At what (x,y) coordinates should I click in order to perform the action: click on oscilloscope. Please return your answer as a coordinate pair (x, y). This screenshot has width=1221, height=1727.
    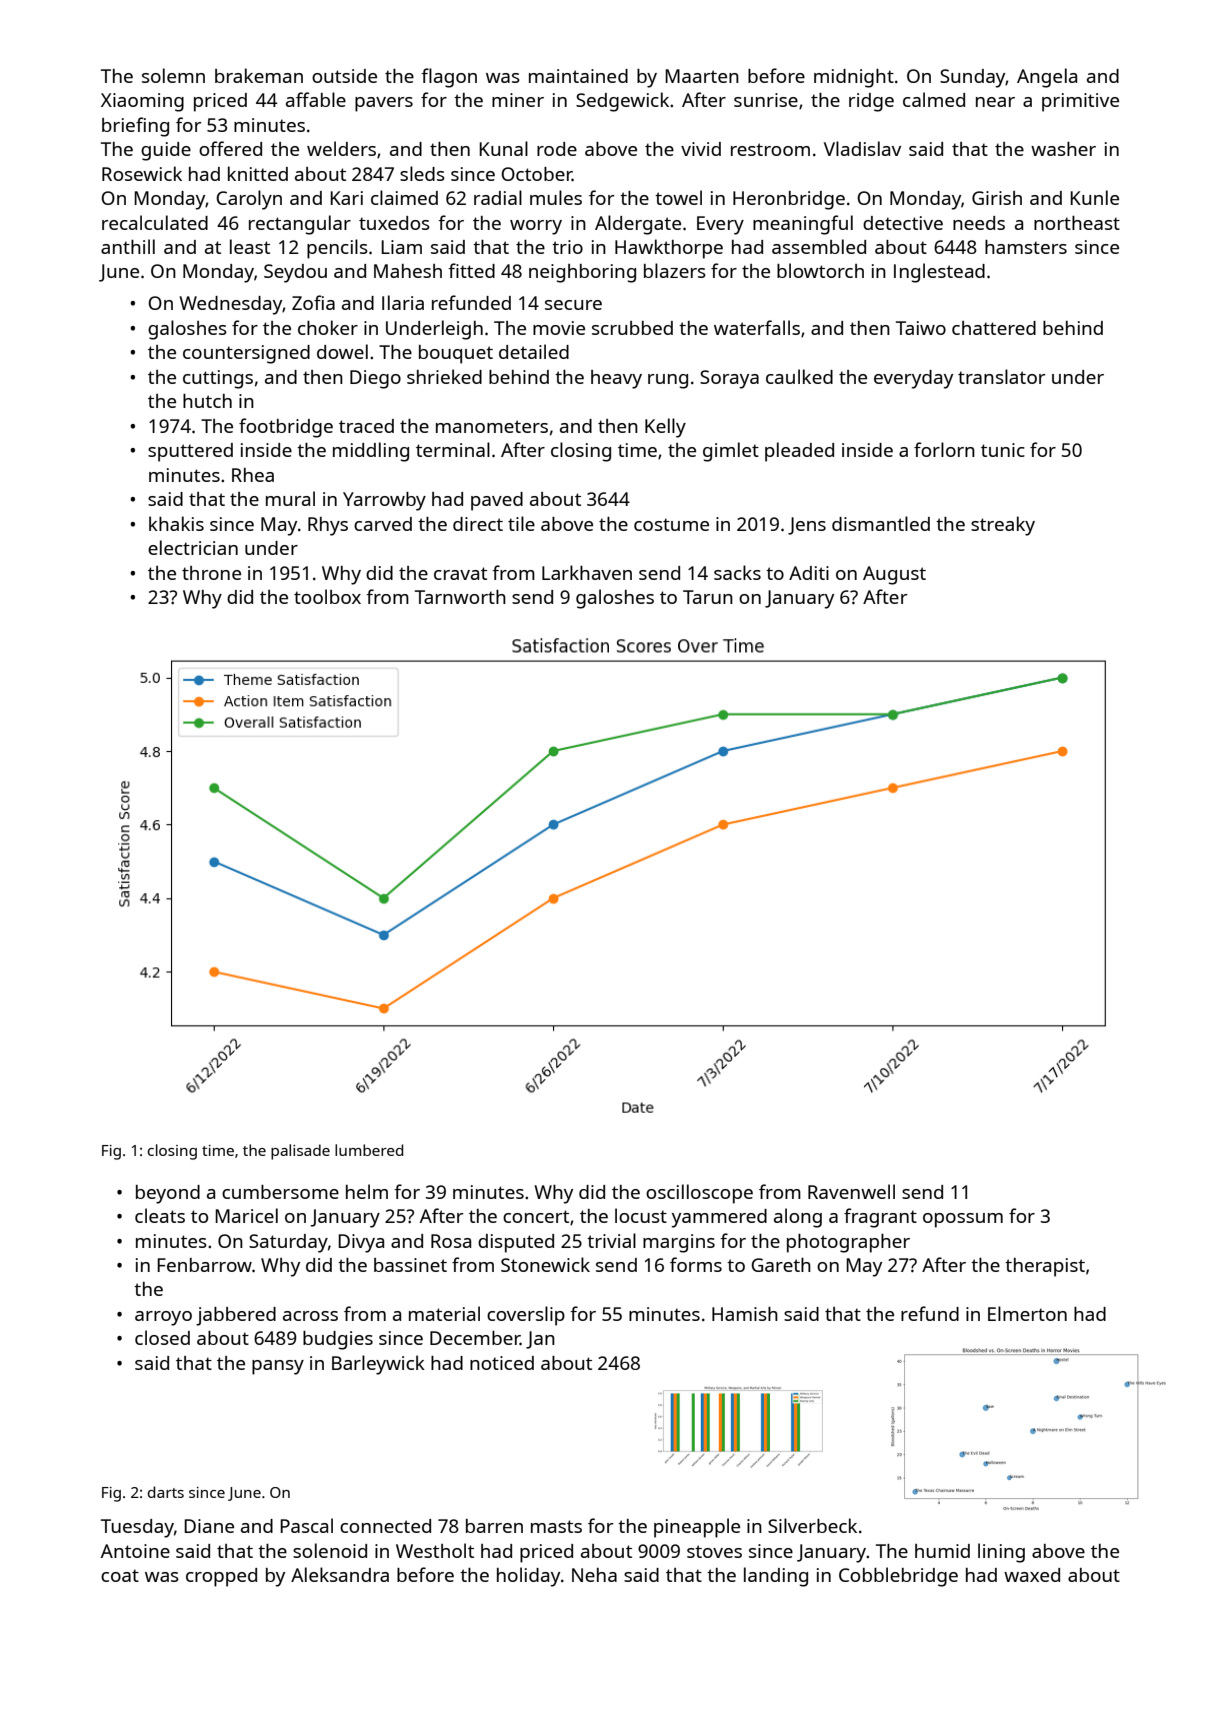
    Looking at the image, I should click on (699, 1194).
